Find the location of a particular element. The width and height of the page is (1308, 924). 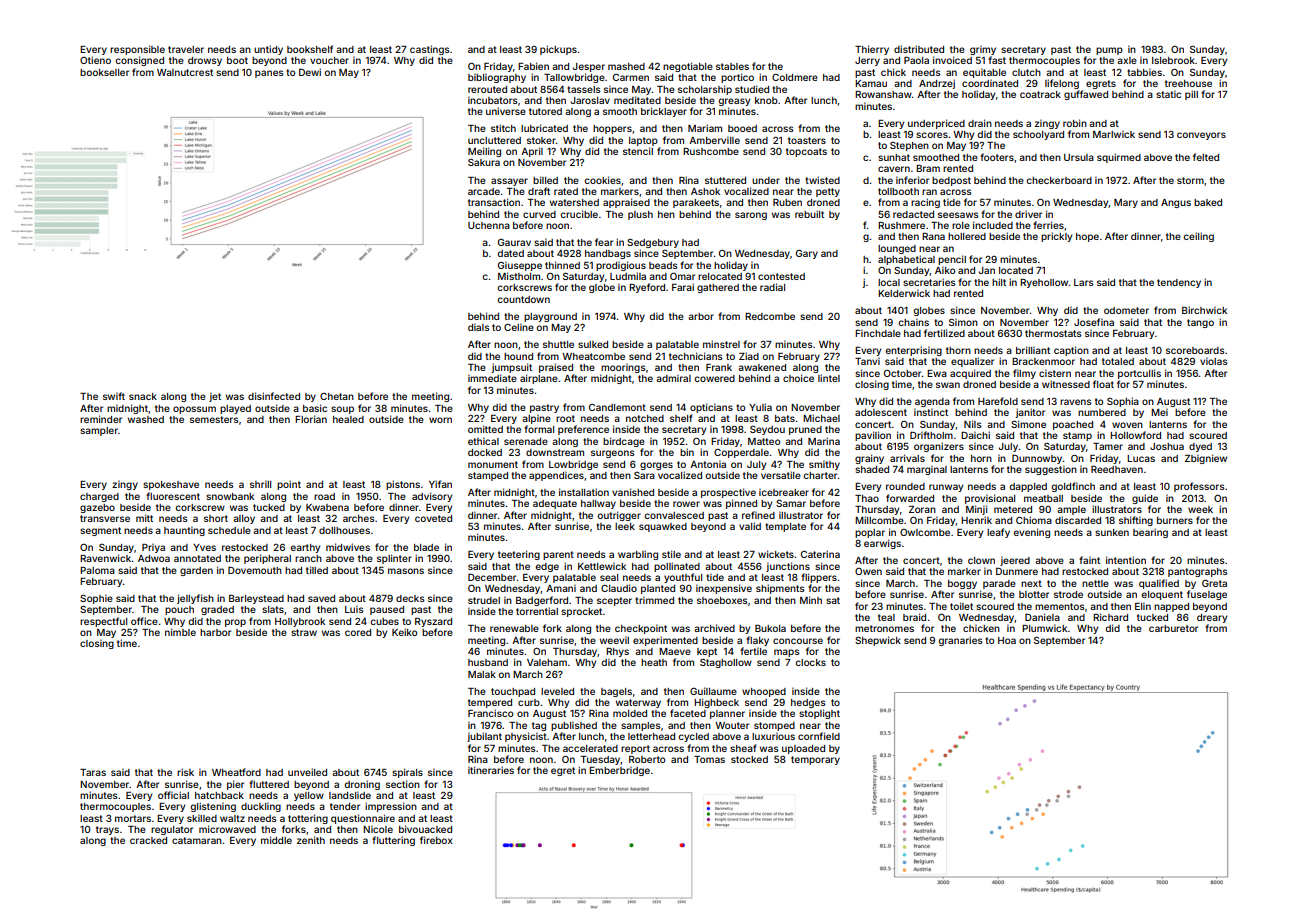

leafy is located at coordinates (998, 533).
